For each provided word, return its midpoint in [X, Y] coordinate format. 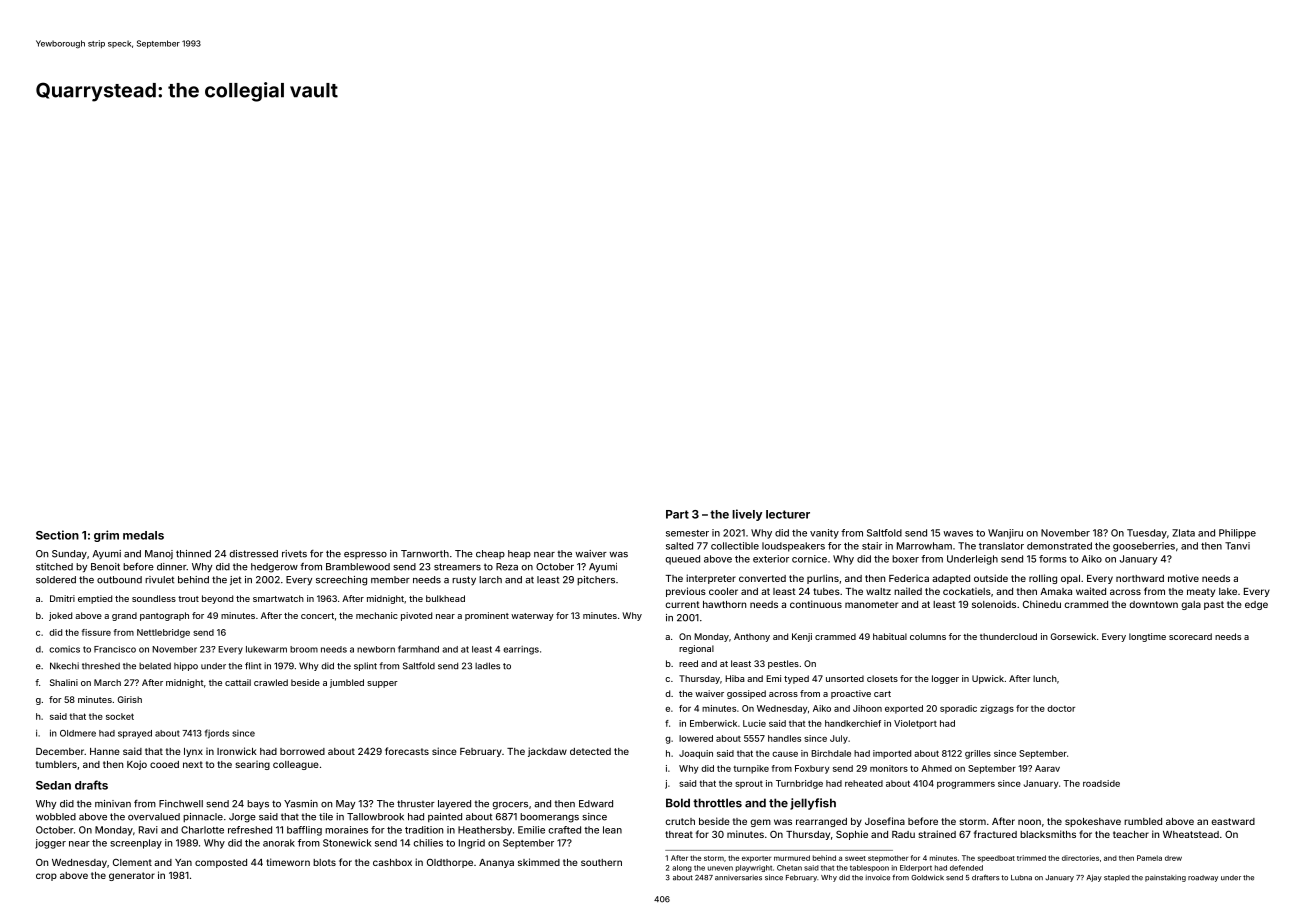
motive [1183, 578]
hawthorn [724, 604]
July [839, 739]
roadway [1203, 878]
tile [326, 817]
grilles [978, 754]
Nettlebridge [163, 633]
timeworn [288, 862]
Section [57, 535]
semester [687, 533]
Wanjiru [1005, 534]
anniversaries [738, 878]
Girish [130, 699]
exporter [756, 859]
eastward [1233, 821]
